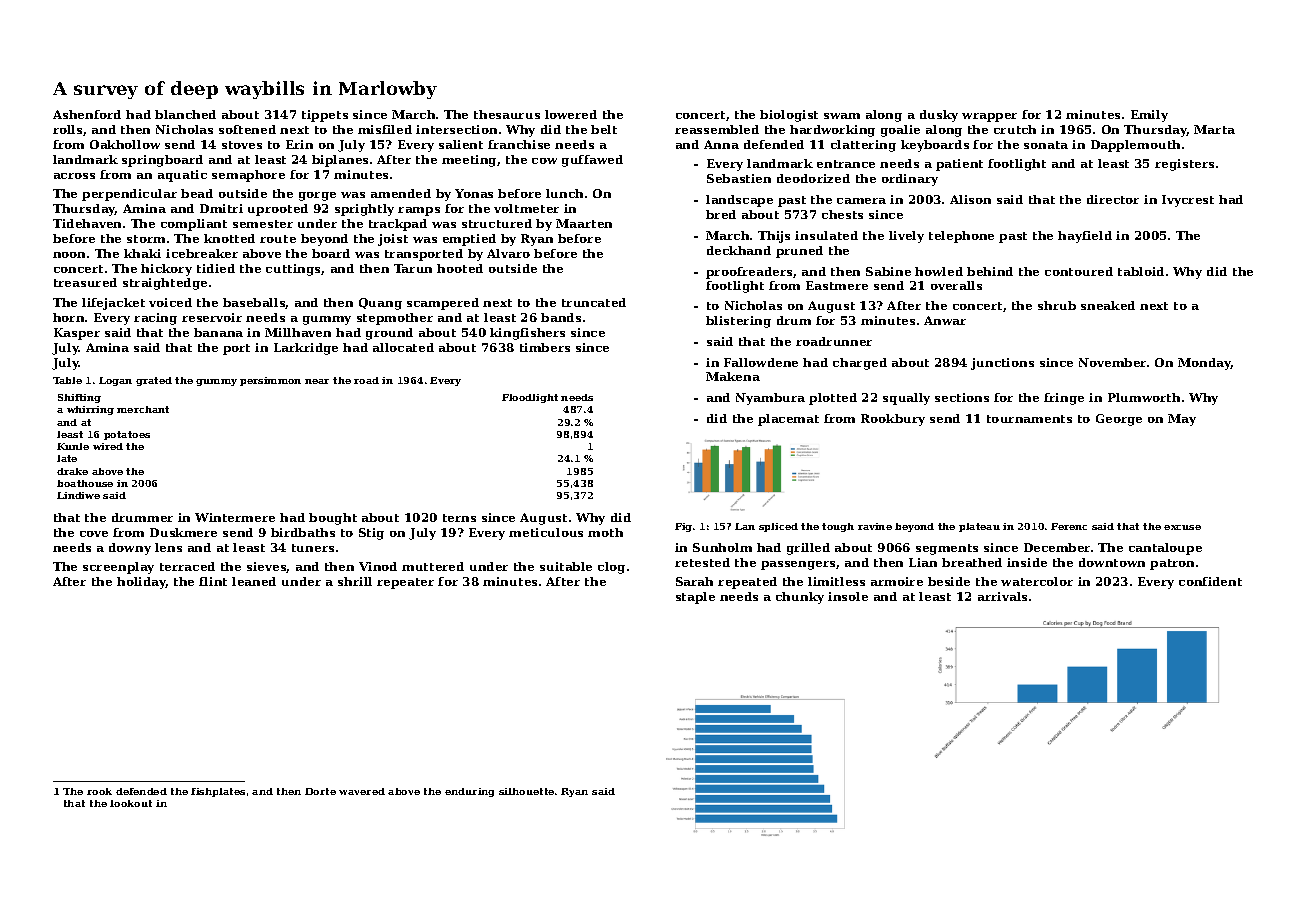  What do you see at coordinates (939, 116) in the image?
I see `dusky` at bounding box center [939, 116].
